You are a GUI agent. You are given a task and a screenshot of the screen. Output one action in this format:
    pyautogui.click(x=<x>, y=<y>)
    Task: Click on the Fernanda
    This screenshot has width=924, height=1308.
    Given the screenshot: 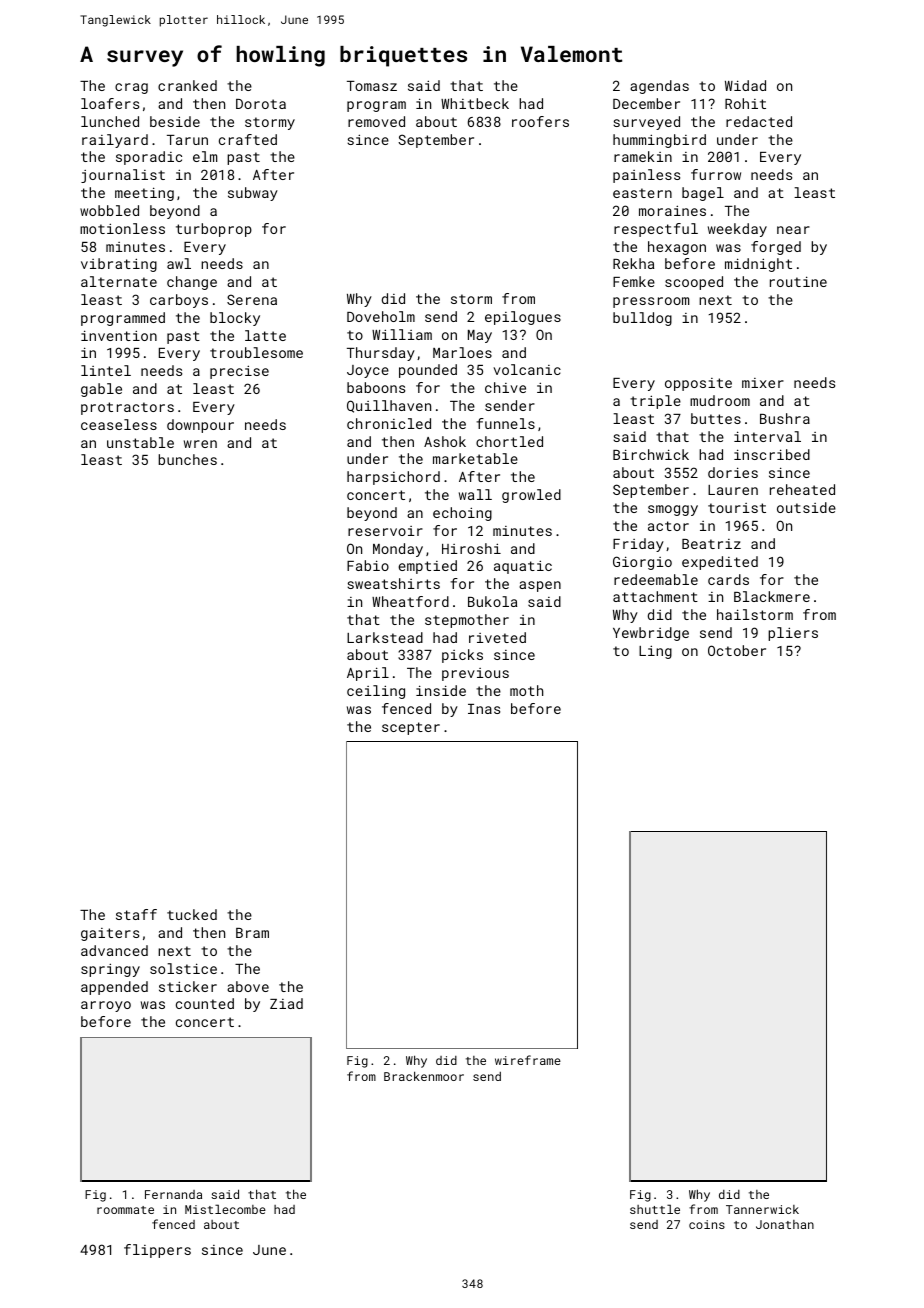 What is the action you would take?
    pyautogui.click(x=173, y=1194)
